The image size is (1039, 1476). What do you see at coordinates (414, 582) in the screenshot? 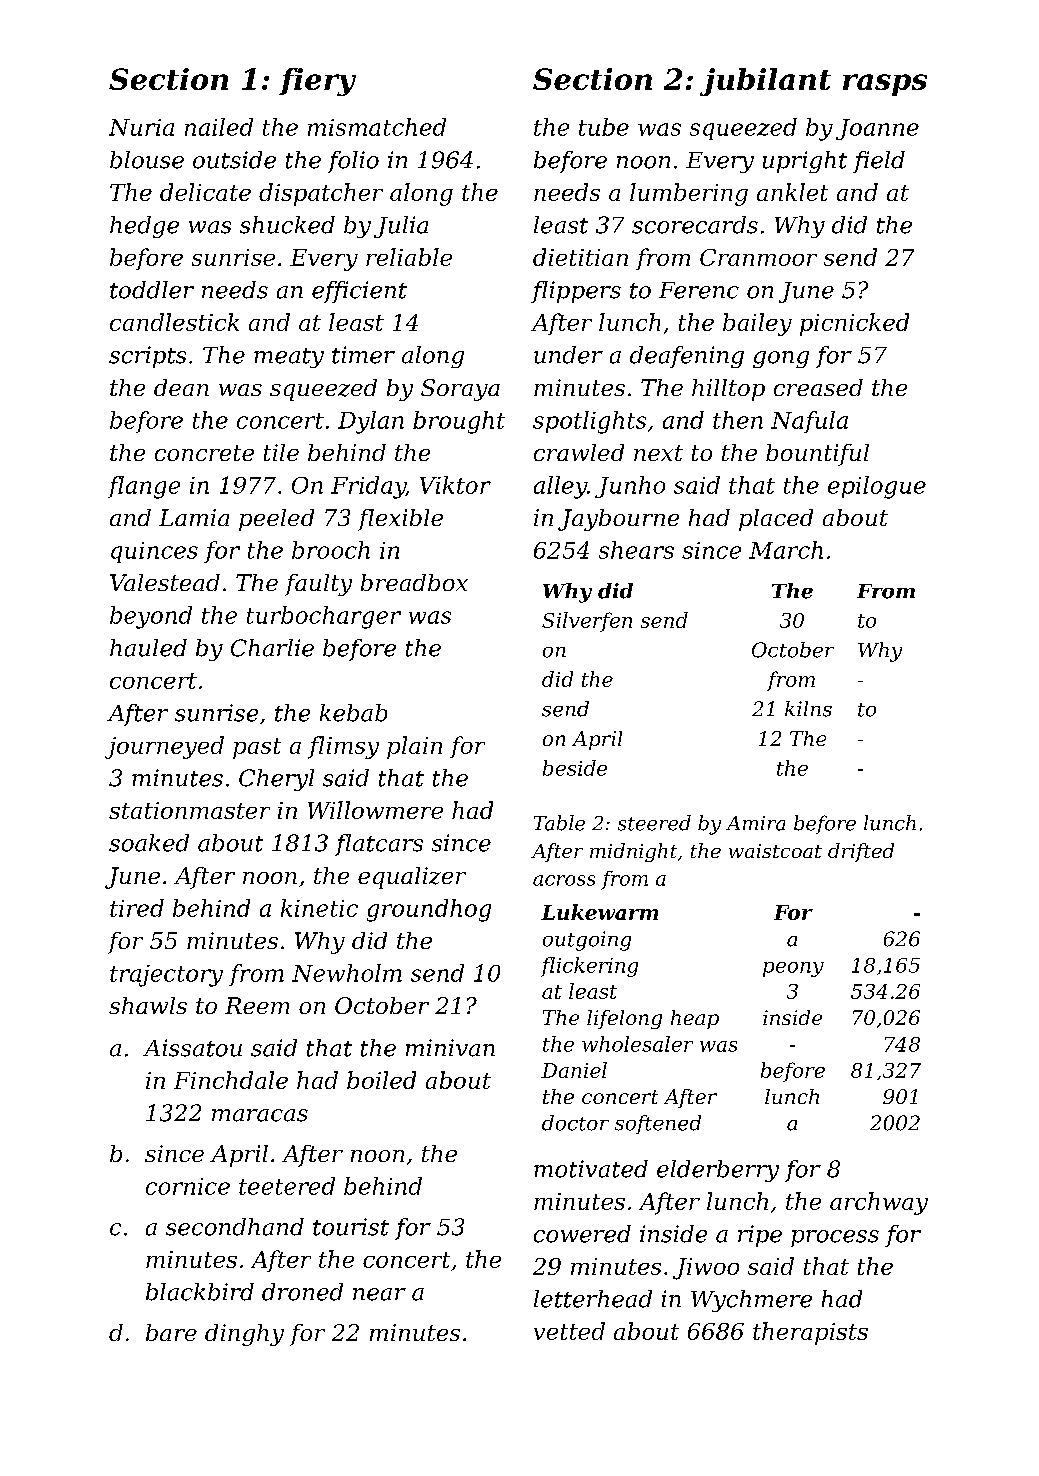
I see `breadbox` at bounding box center [414, 582].
